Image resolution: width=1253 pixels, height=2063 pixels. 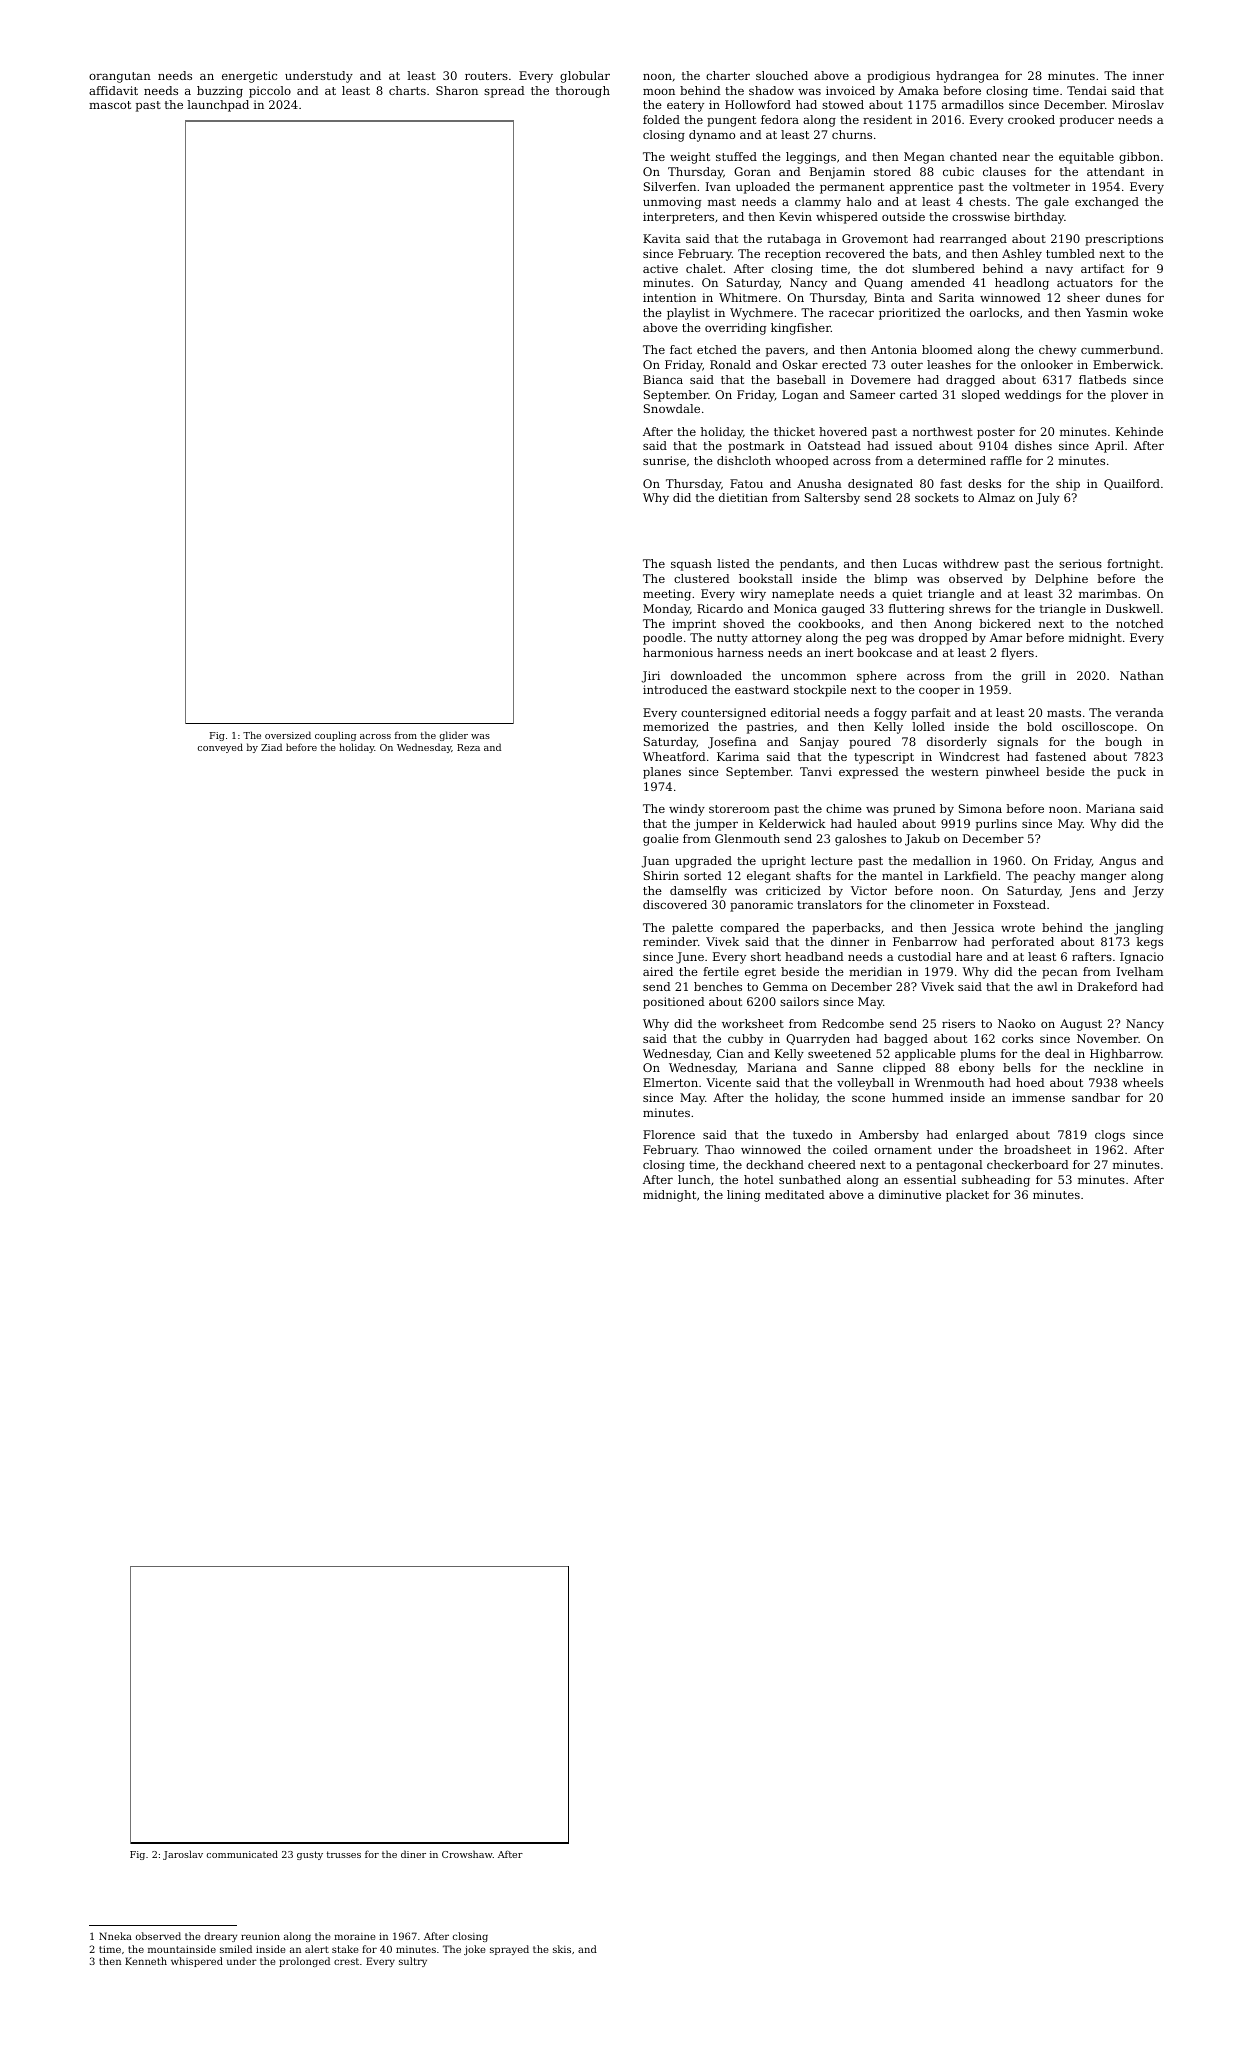 What do you see at coordinates (475, 1950) in the document?
I see `joke` at bounding box center [475, 1950].
